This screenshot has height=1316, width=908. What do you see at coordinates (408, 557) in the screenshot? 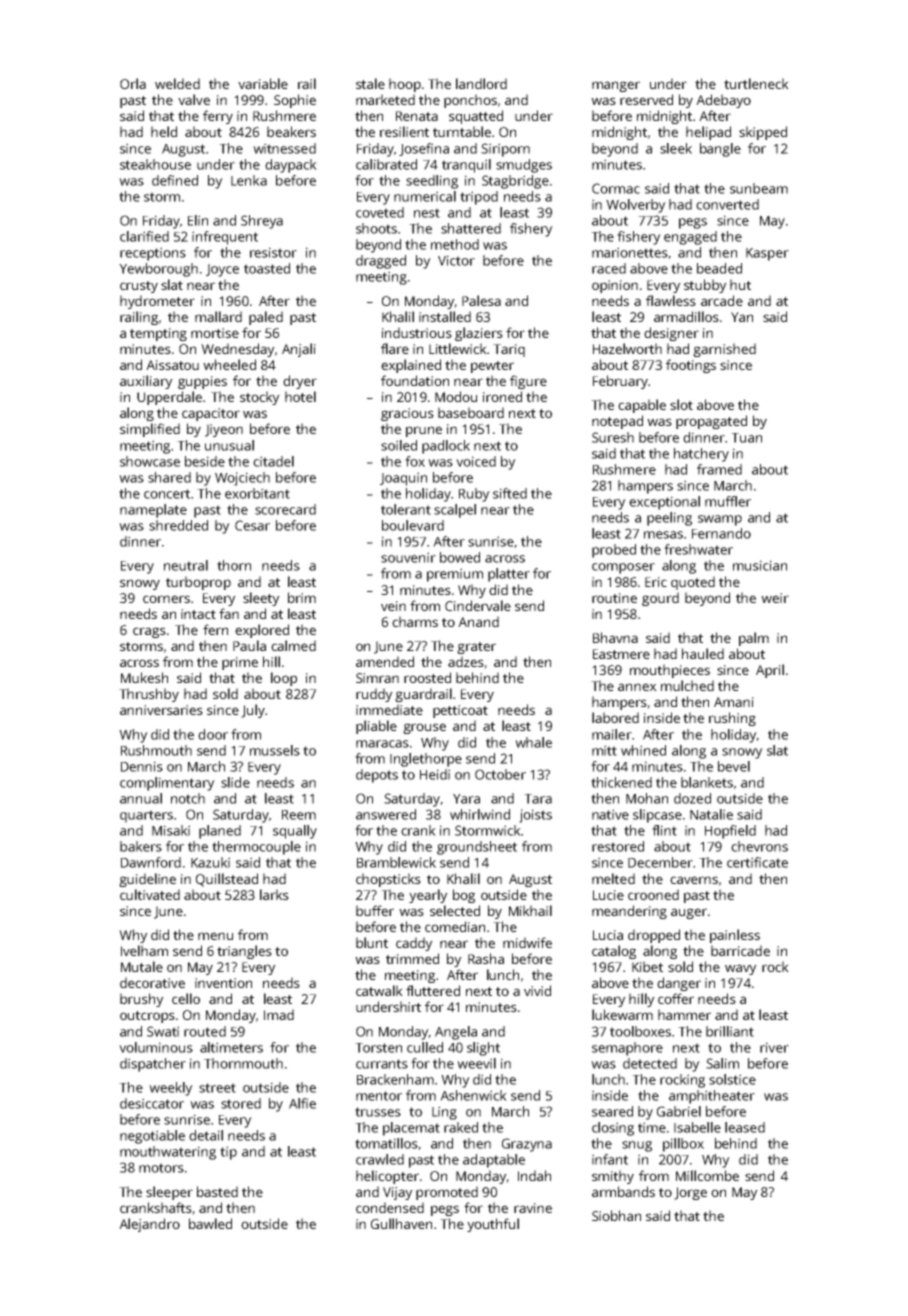
I see `souvenir` at bounding box center [408, 557].
